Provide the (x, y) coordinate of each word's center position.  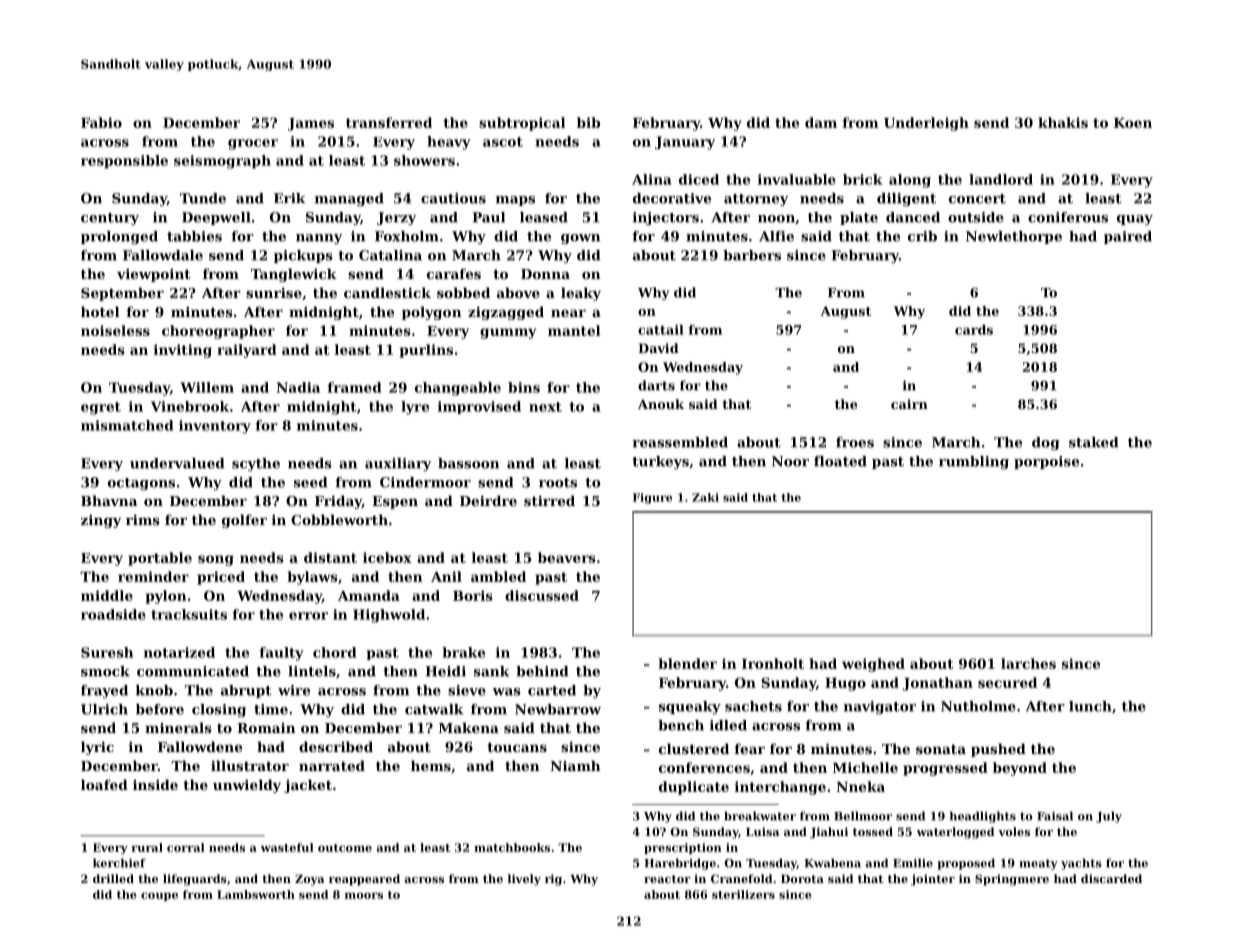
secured (1007, 682)
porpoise (1046, 462)
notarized (179, 652)
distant (330, 557)
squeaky (690, 708)
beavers (567, 557)
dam (821, 122)
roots (558, 483)
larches (1028, 663)
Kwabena (832, 863)
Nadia (298, 387)
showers (424, 160)
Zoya (309, 880)
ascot (503, 142)
